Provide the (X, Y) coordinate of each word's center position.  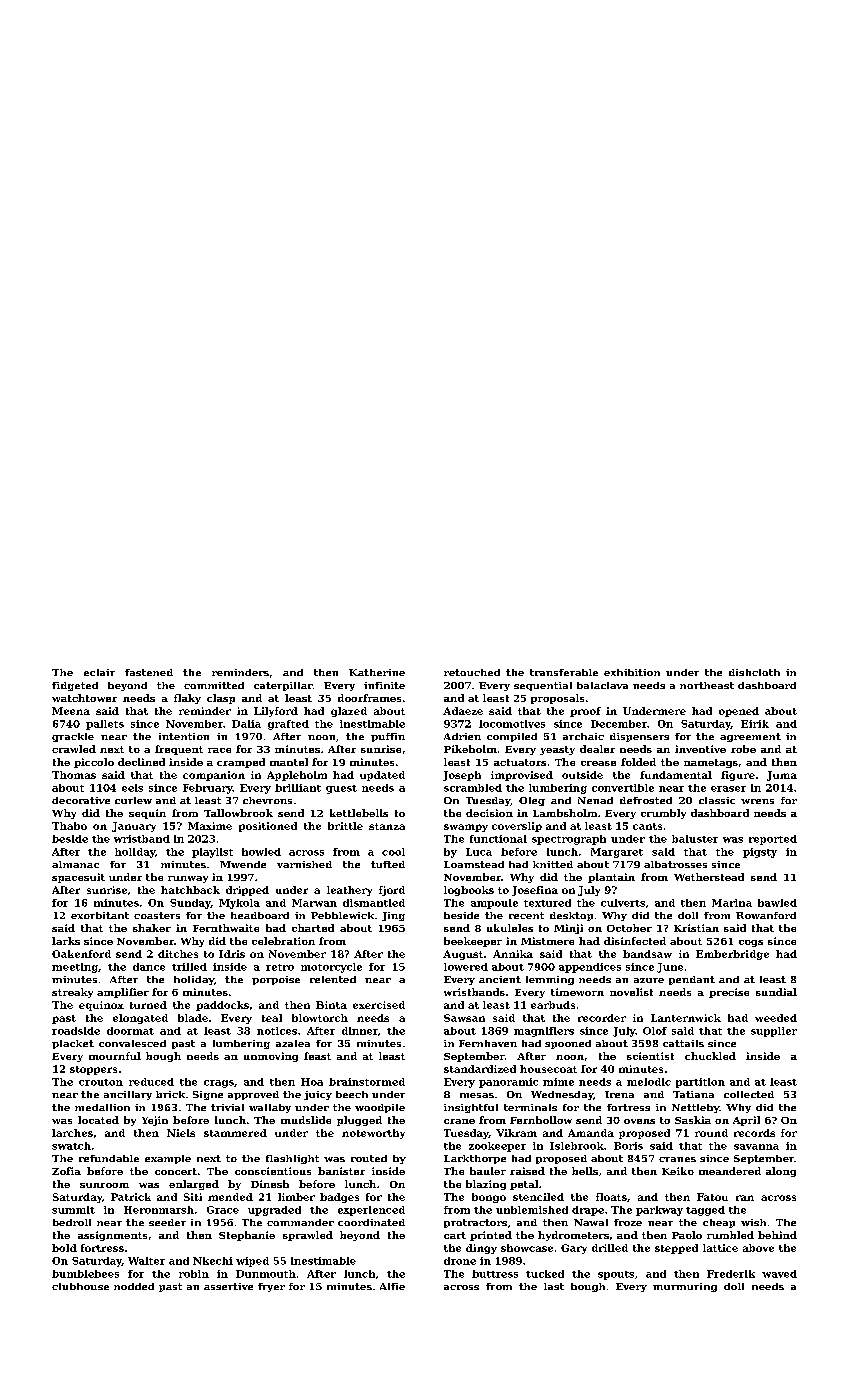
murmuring (685, 1287)
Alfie (392, 1286)
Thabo (69, 826)
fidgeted (75, 686)
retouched (472, 672)
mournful (115, 1056)
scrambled (473, 788)
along (781, 1172)
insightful (471, 1108)
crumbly (663, 814)
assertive (228, 1286)
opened (739, 712)
